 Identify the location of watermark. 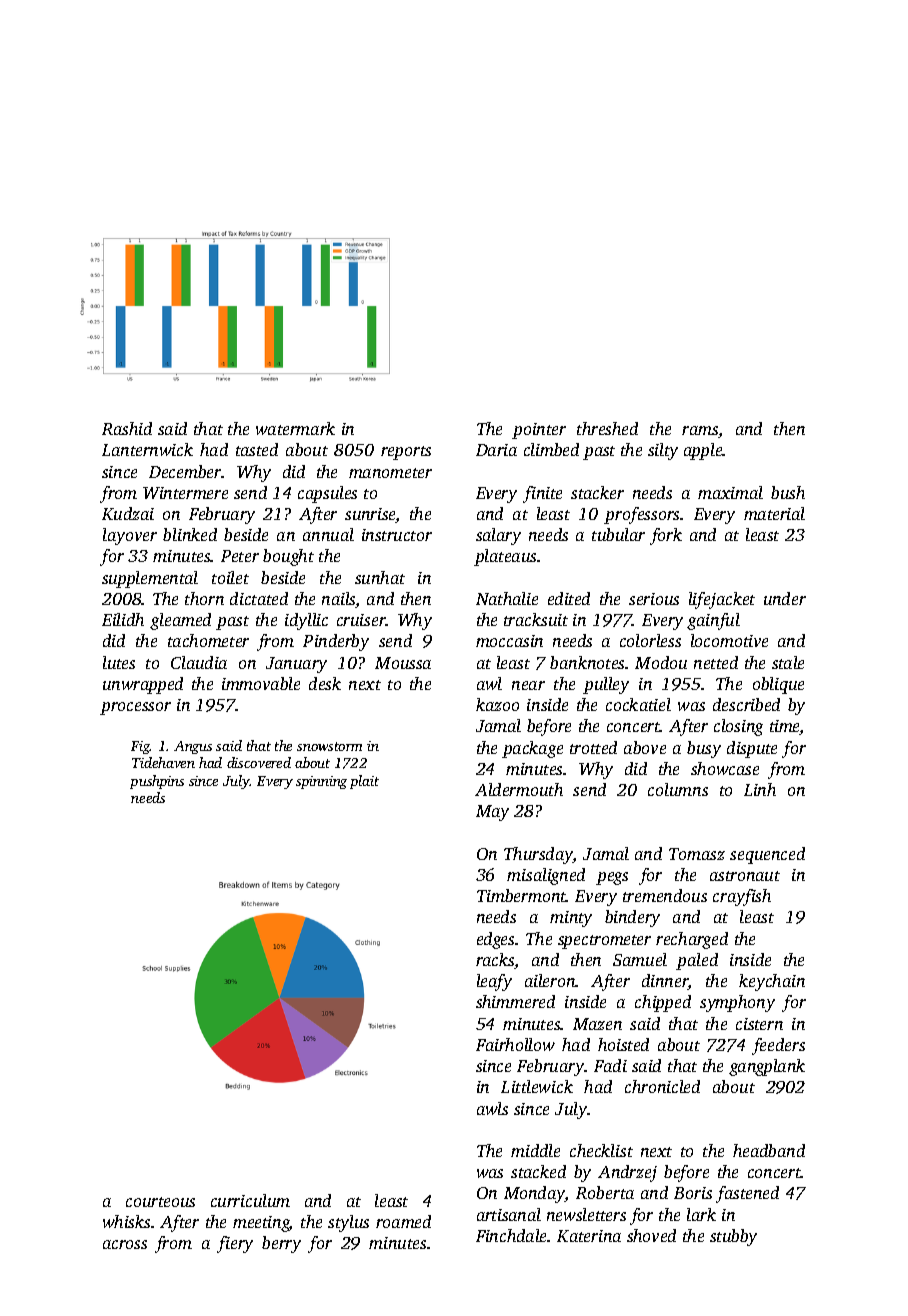
(295, 428).
